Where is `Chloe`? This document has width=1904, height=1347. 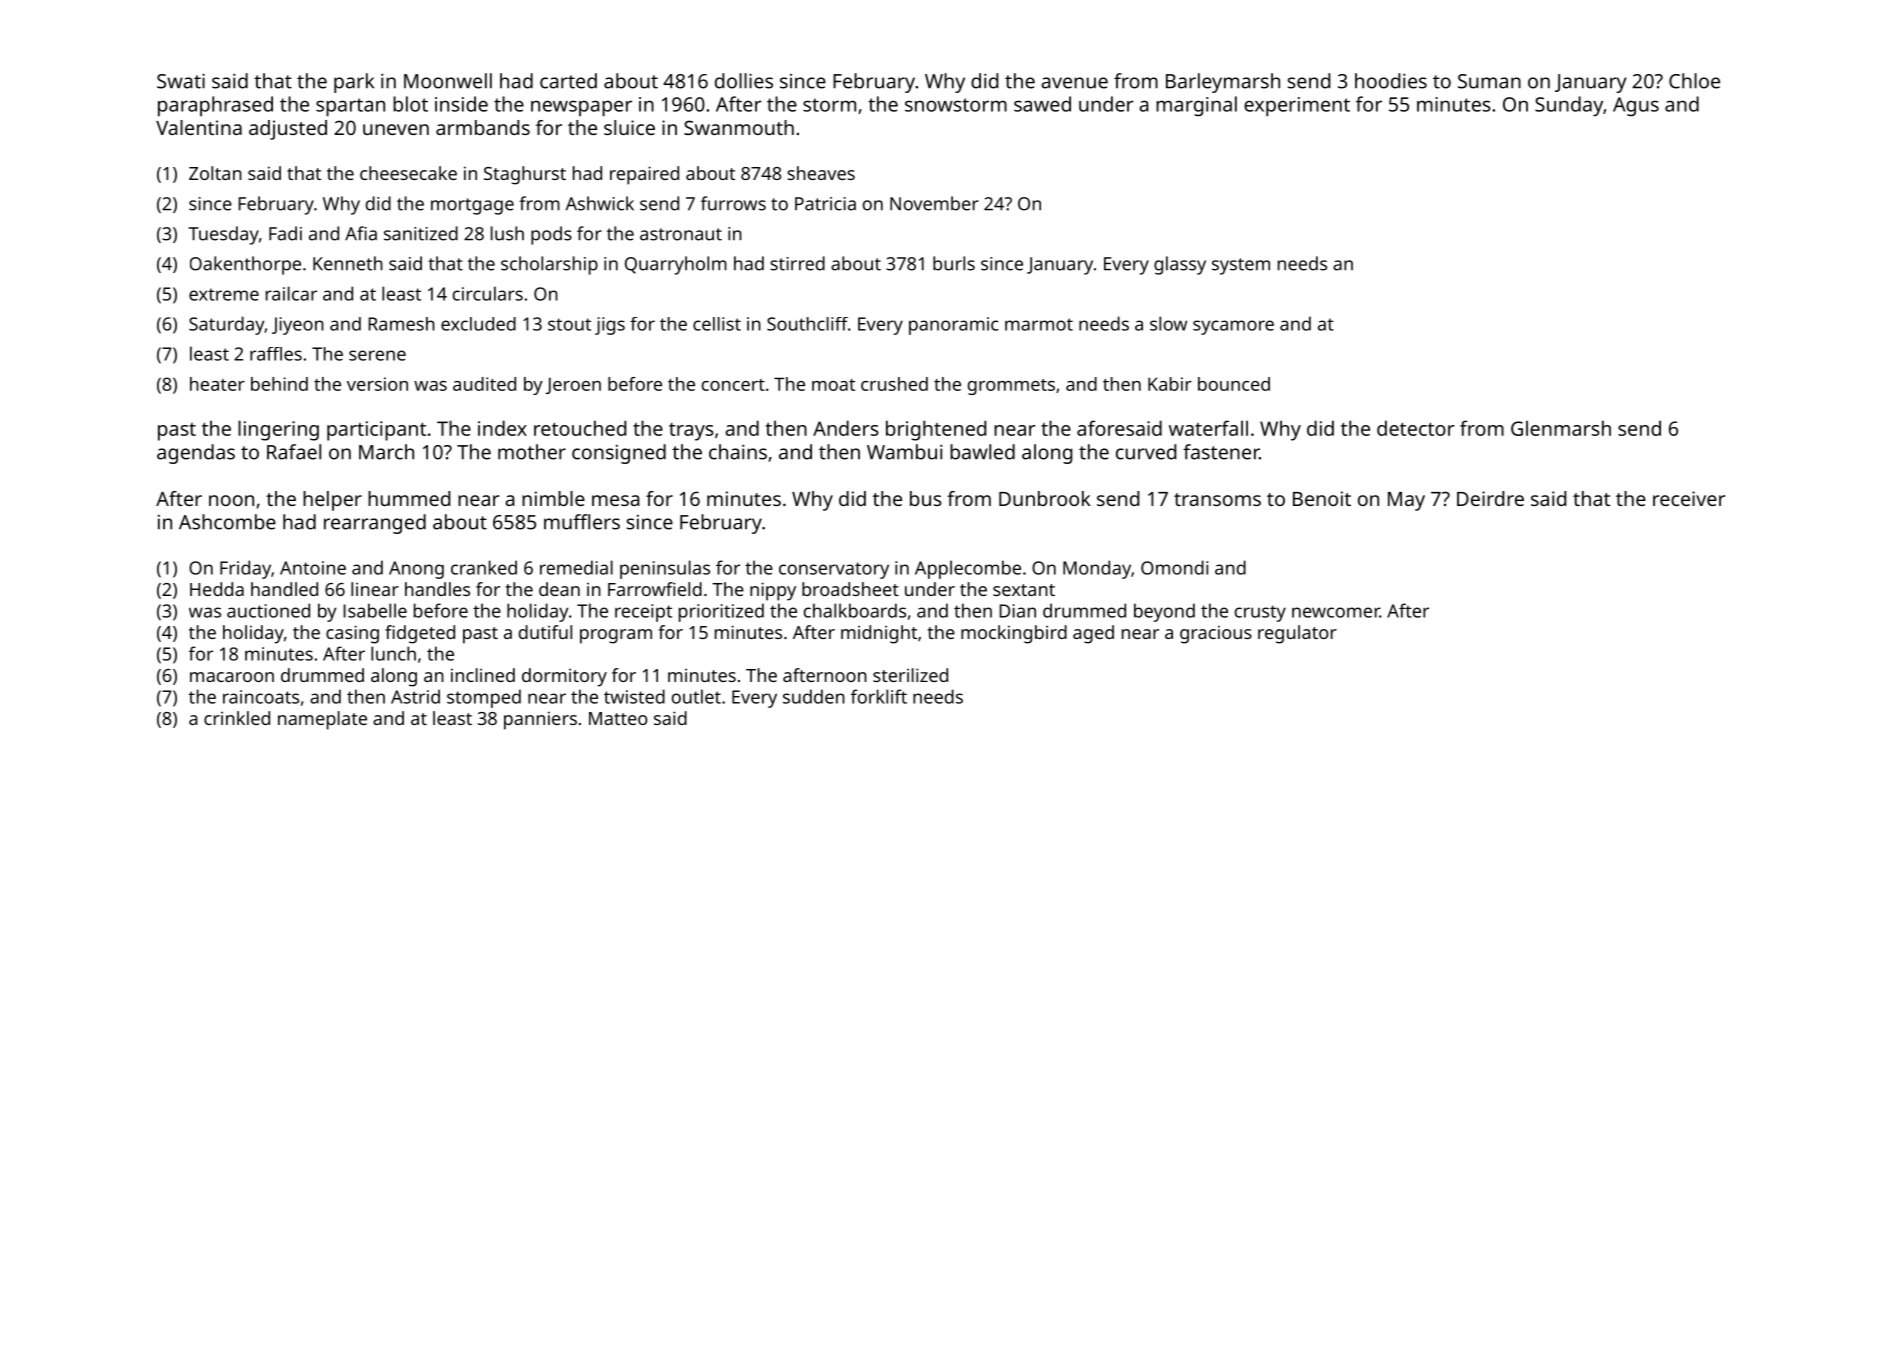 Chloe is located at coordinates (1694, 81).
